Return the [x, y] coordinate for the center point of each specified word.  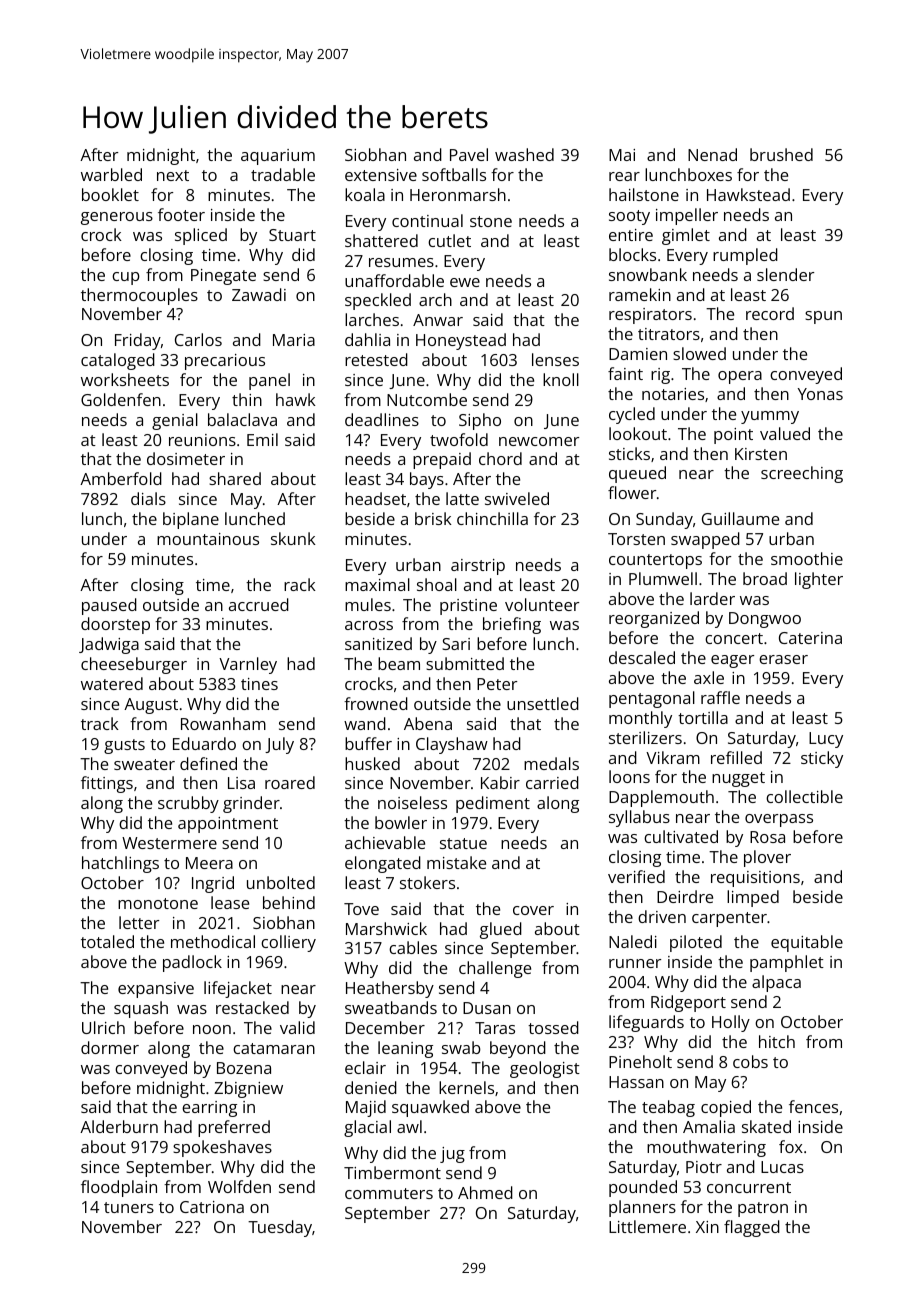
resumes [401, 262]
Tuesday [280, 1228]
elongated [383, 864]
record [770, 313]
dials [148, 498]
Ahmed [485, 1192]
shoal [437, 584]
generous [117, 218]
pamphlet [787, 963]
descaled [642, 657]
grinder [251, 804]
